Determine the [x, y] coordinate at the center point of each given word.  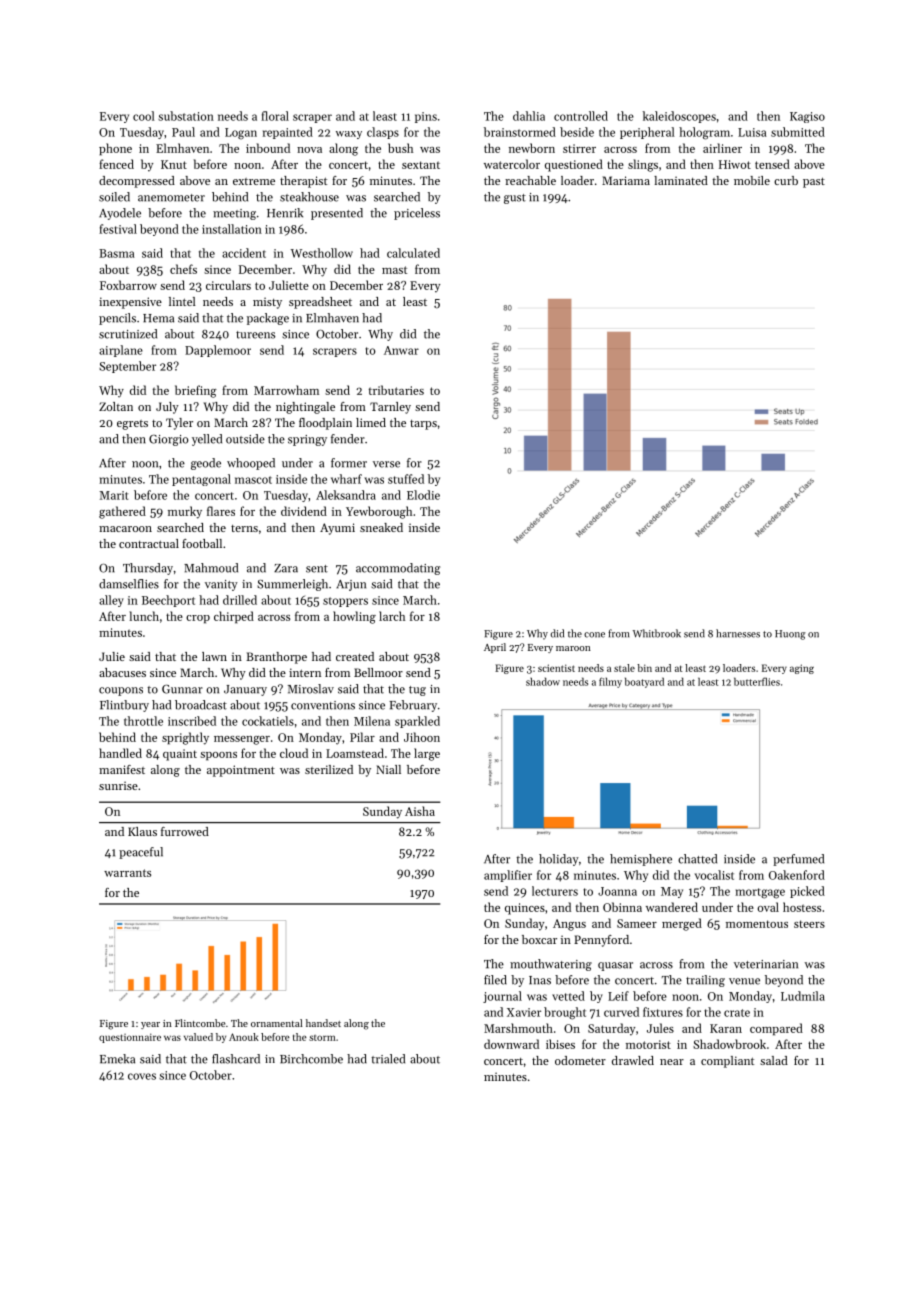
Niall [388, 769]
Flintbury [124, 706]
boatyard [644, 682]
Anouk [244, 1037]
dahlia [529, 116]
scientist [556, 668]
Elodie [423, 495]
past [814, 182]
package [268, 319]
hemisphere [641, 860]
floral [275, 116]
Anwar [401, 350]
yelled [207, 440]
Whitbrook [657, 633]
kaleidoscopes [679, 117]
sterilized [329, 769]
